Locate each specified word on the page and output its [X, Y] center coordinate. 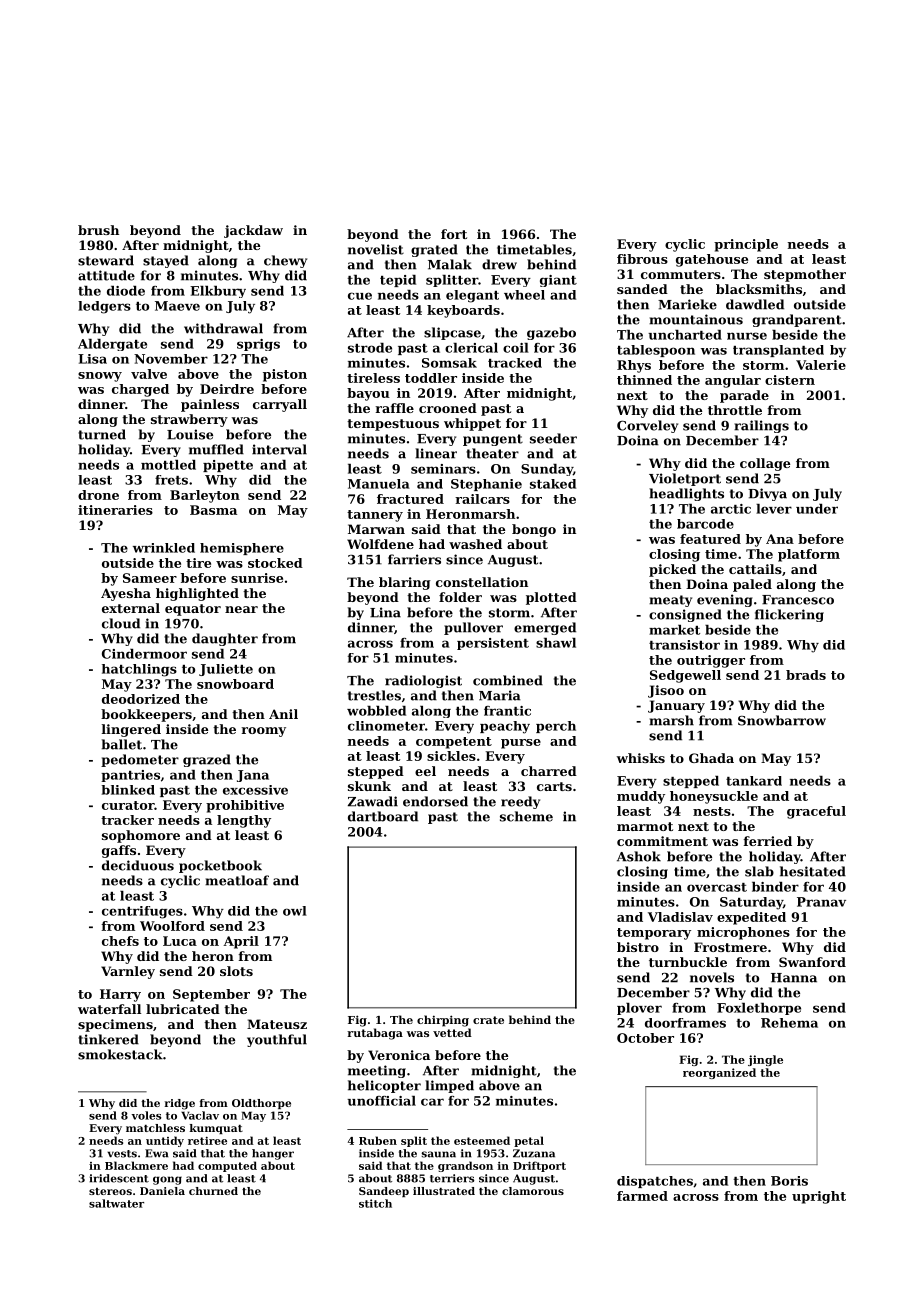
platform [809, 555]
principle [746, 245]
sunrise [257, 578]
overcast [717, 887]
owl [295, 911]
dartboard [383, 816]
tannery [375, 516]
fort [454, 234]
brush [98, 230]
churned [213, 1191]
